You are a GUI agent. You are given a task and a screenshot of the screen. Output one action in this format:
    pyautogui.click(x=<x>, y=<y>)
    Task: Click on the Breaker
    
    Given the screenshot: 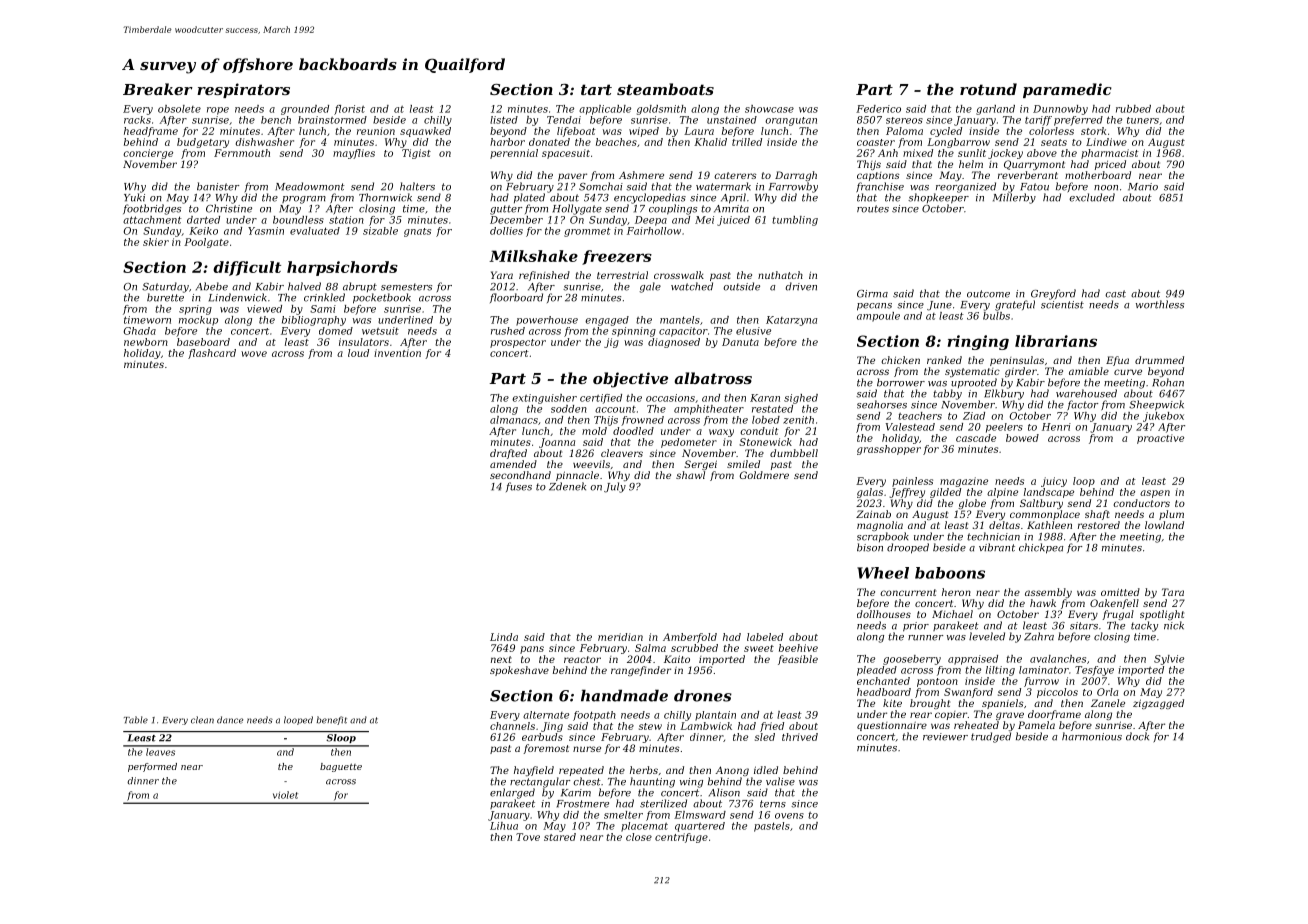 What is the action you would take?
    pyautogui.click(x=158, y=89)
